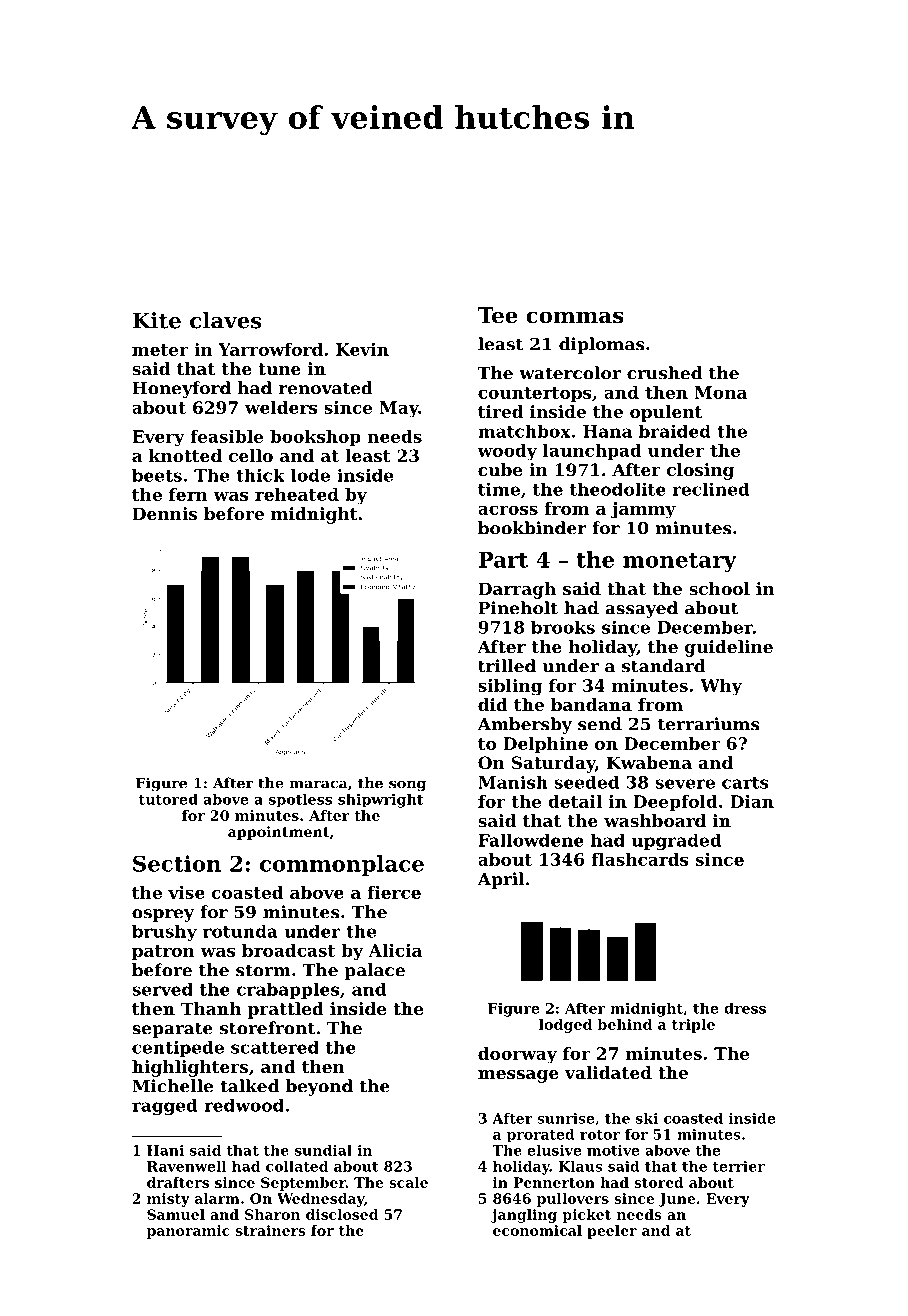 This screenshot has height=1316, width=908. Describe the element at coordinates (164, 513) in the screenshot. I see `Dennis` at that location.
